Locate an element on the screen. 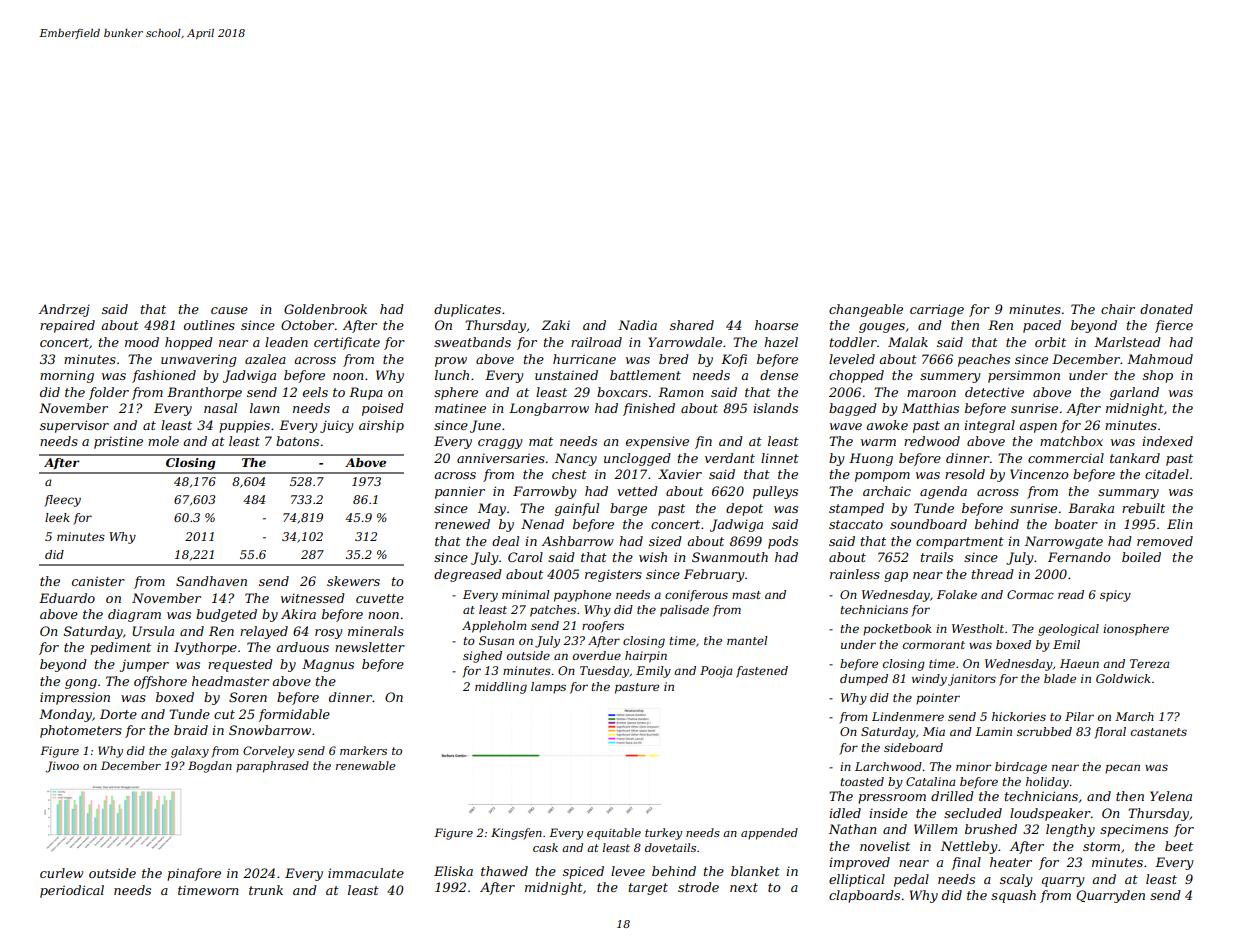 The image size is (1233, 952). Cormac is located at coordinates (1030, 594).
